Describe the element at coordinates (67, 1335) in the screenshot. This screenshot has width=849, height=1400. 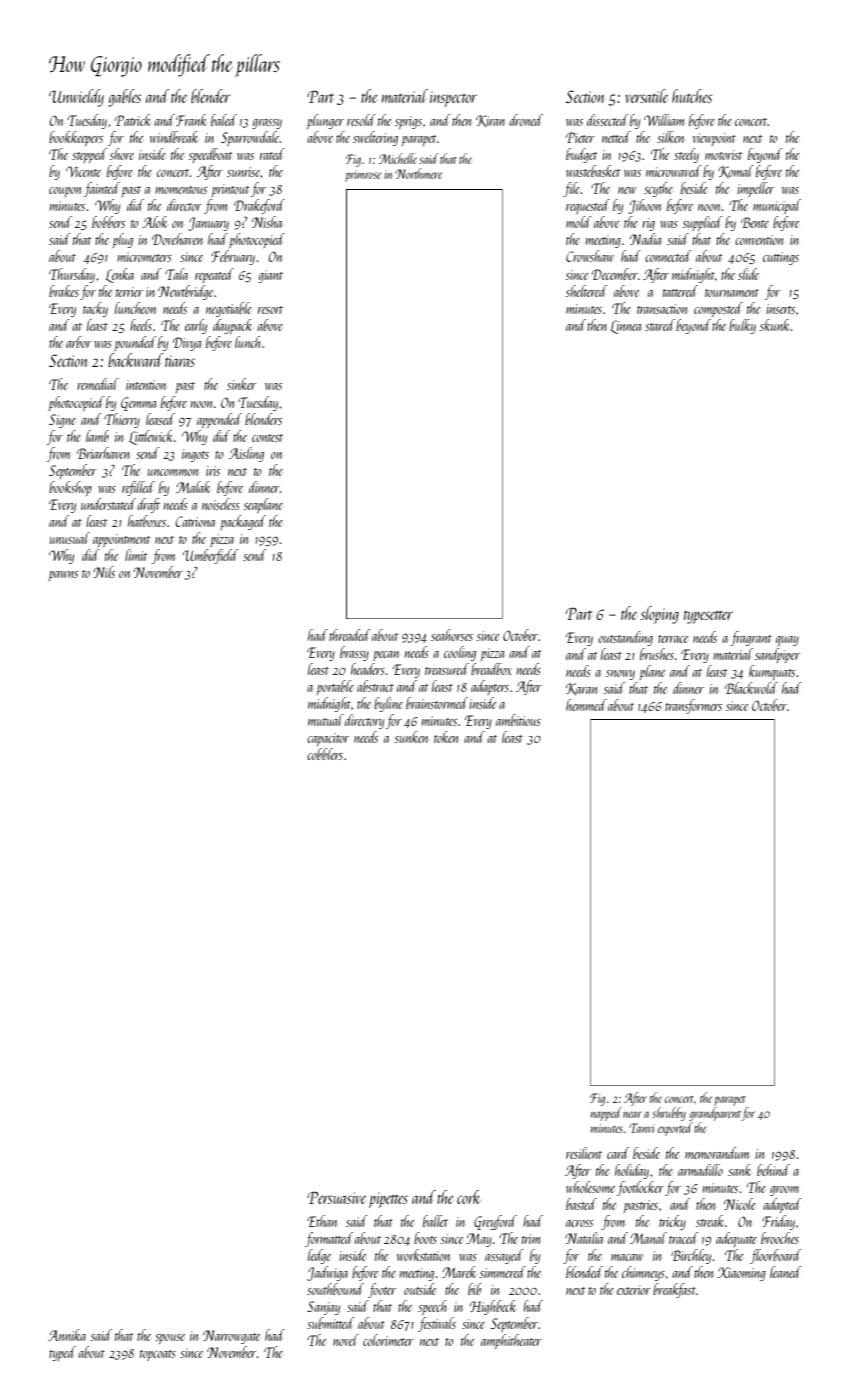
I see `Annika` at that location.
